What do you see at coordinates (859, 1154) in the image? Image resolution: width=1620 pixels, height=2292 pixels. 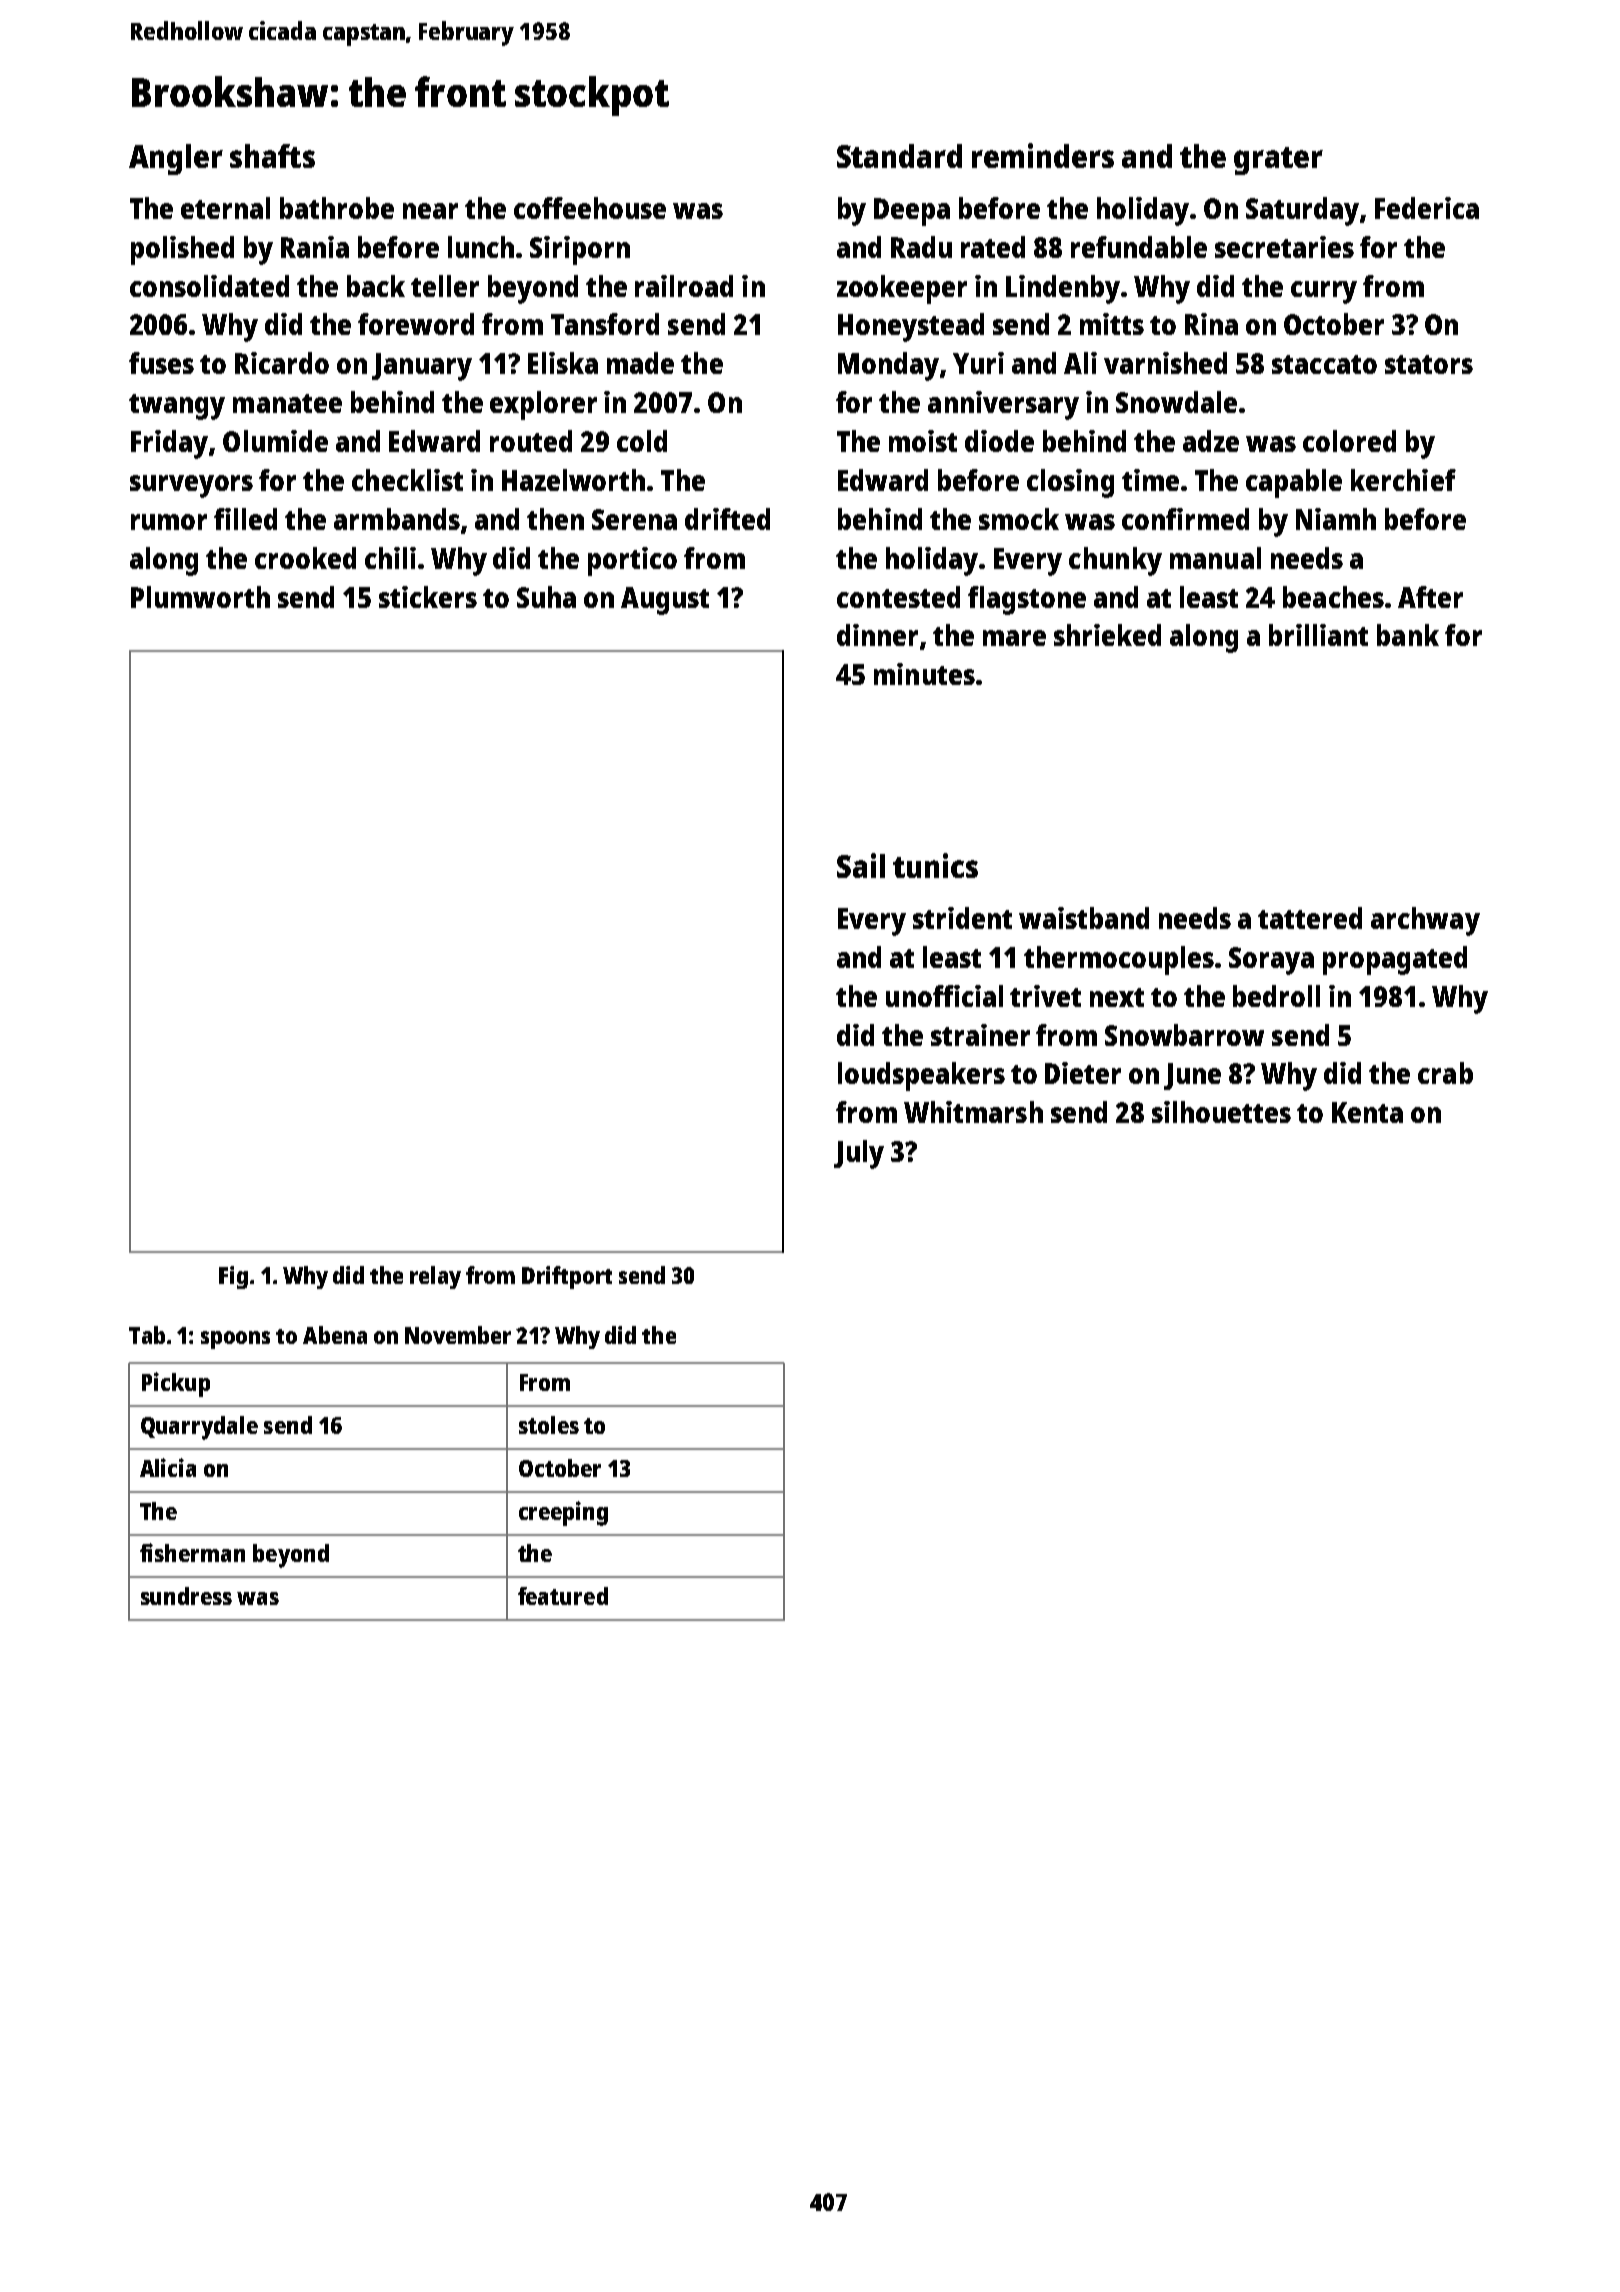 I see `July` at bounding box center [859, 1154].
